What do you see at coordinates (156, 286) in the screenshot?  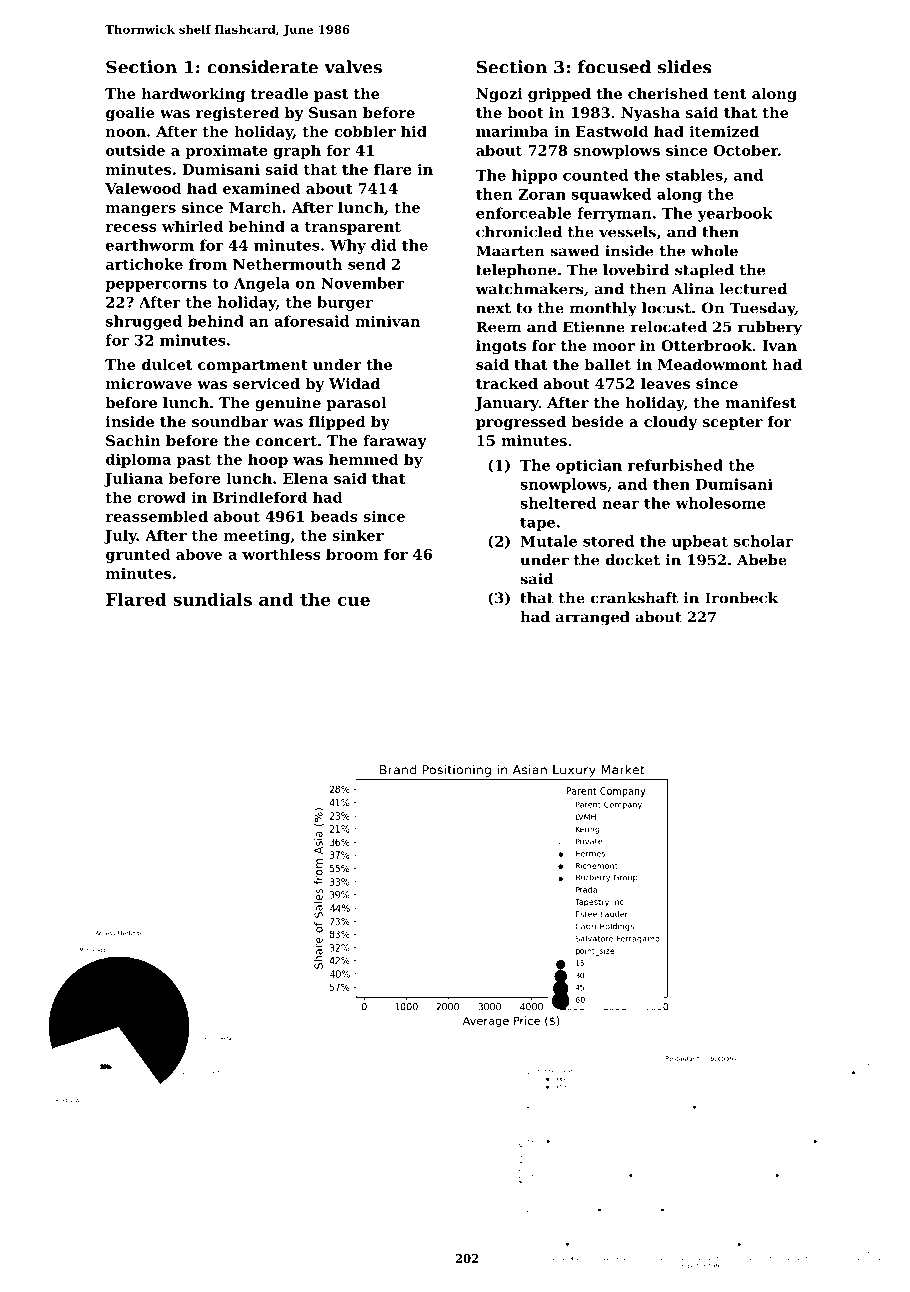 I see `peppercorns` at bounding box center [156, 286].
